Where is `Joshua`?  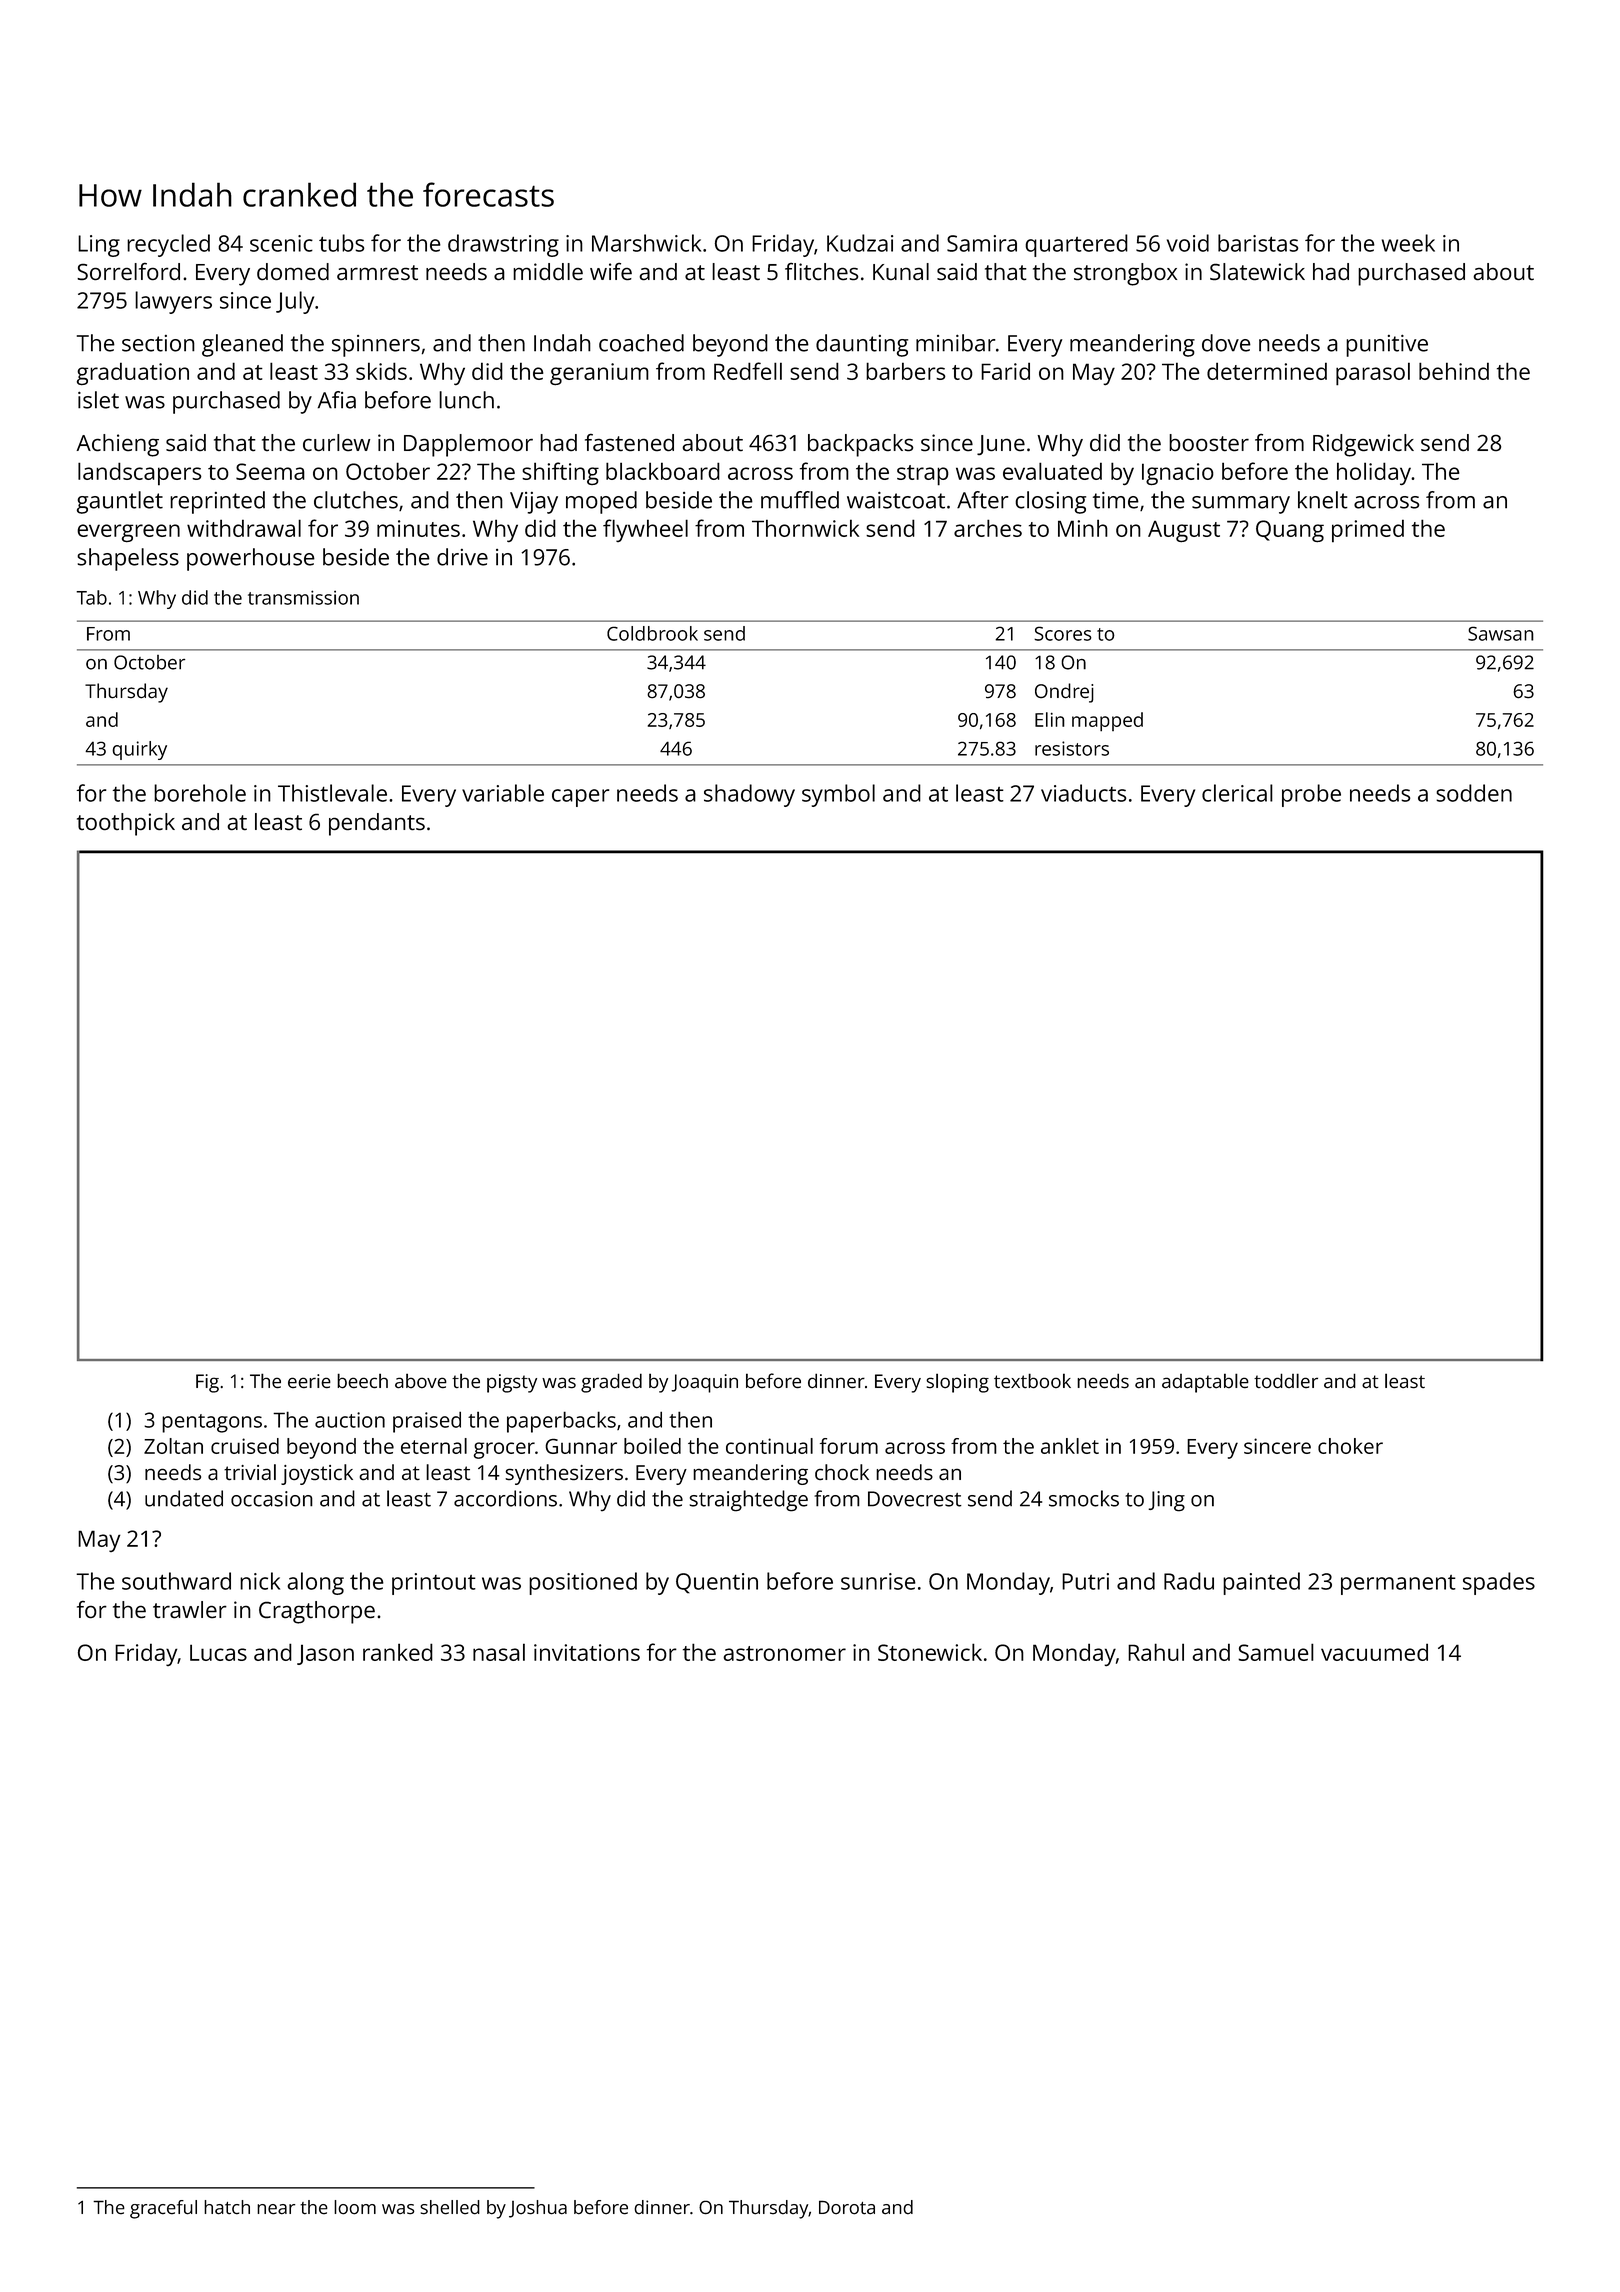 Joshua is located at coordinates (538, 2209).
